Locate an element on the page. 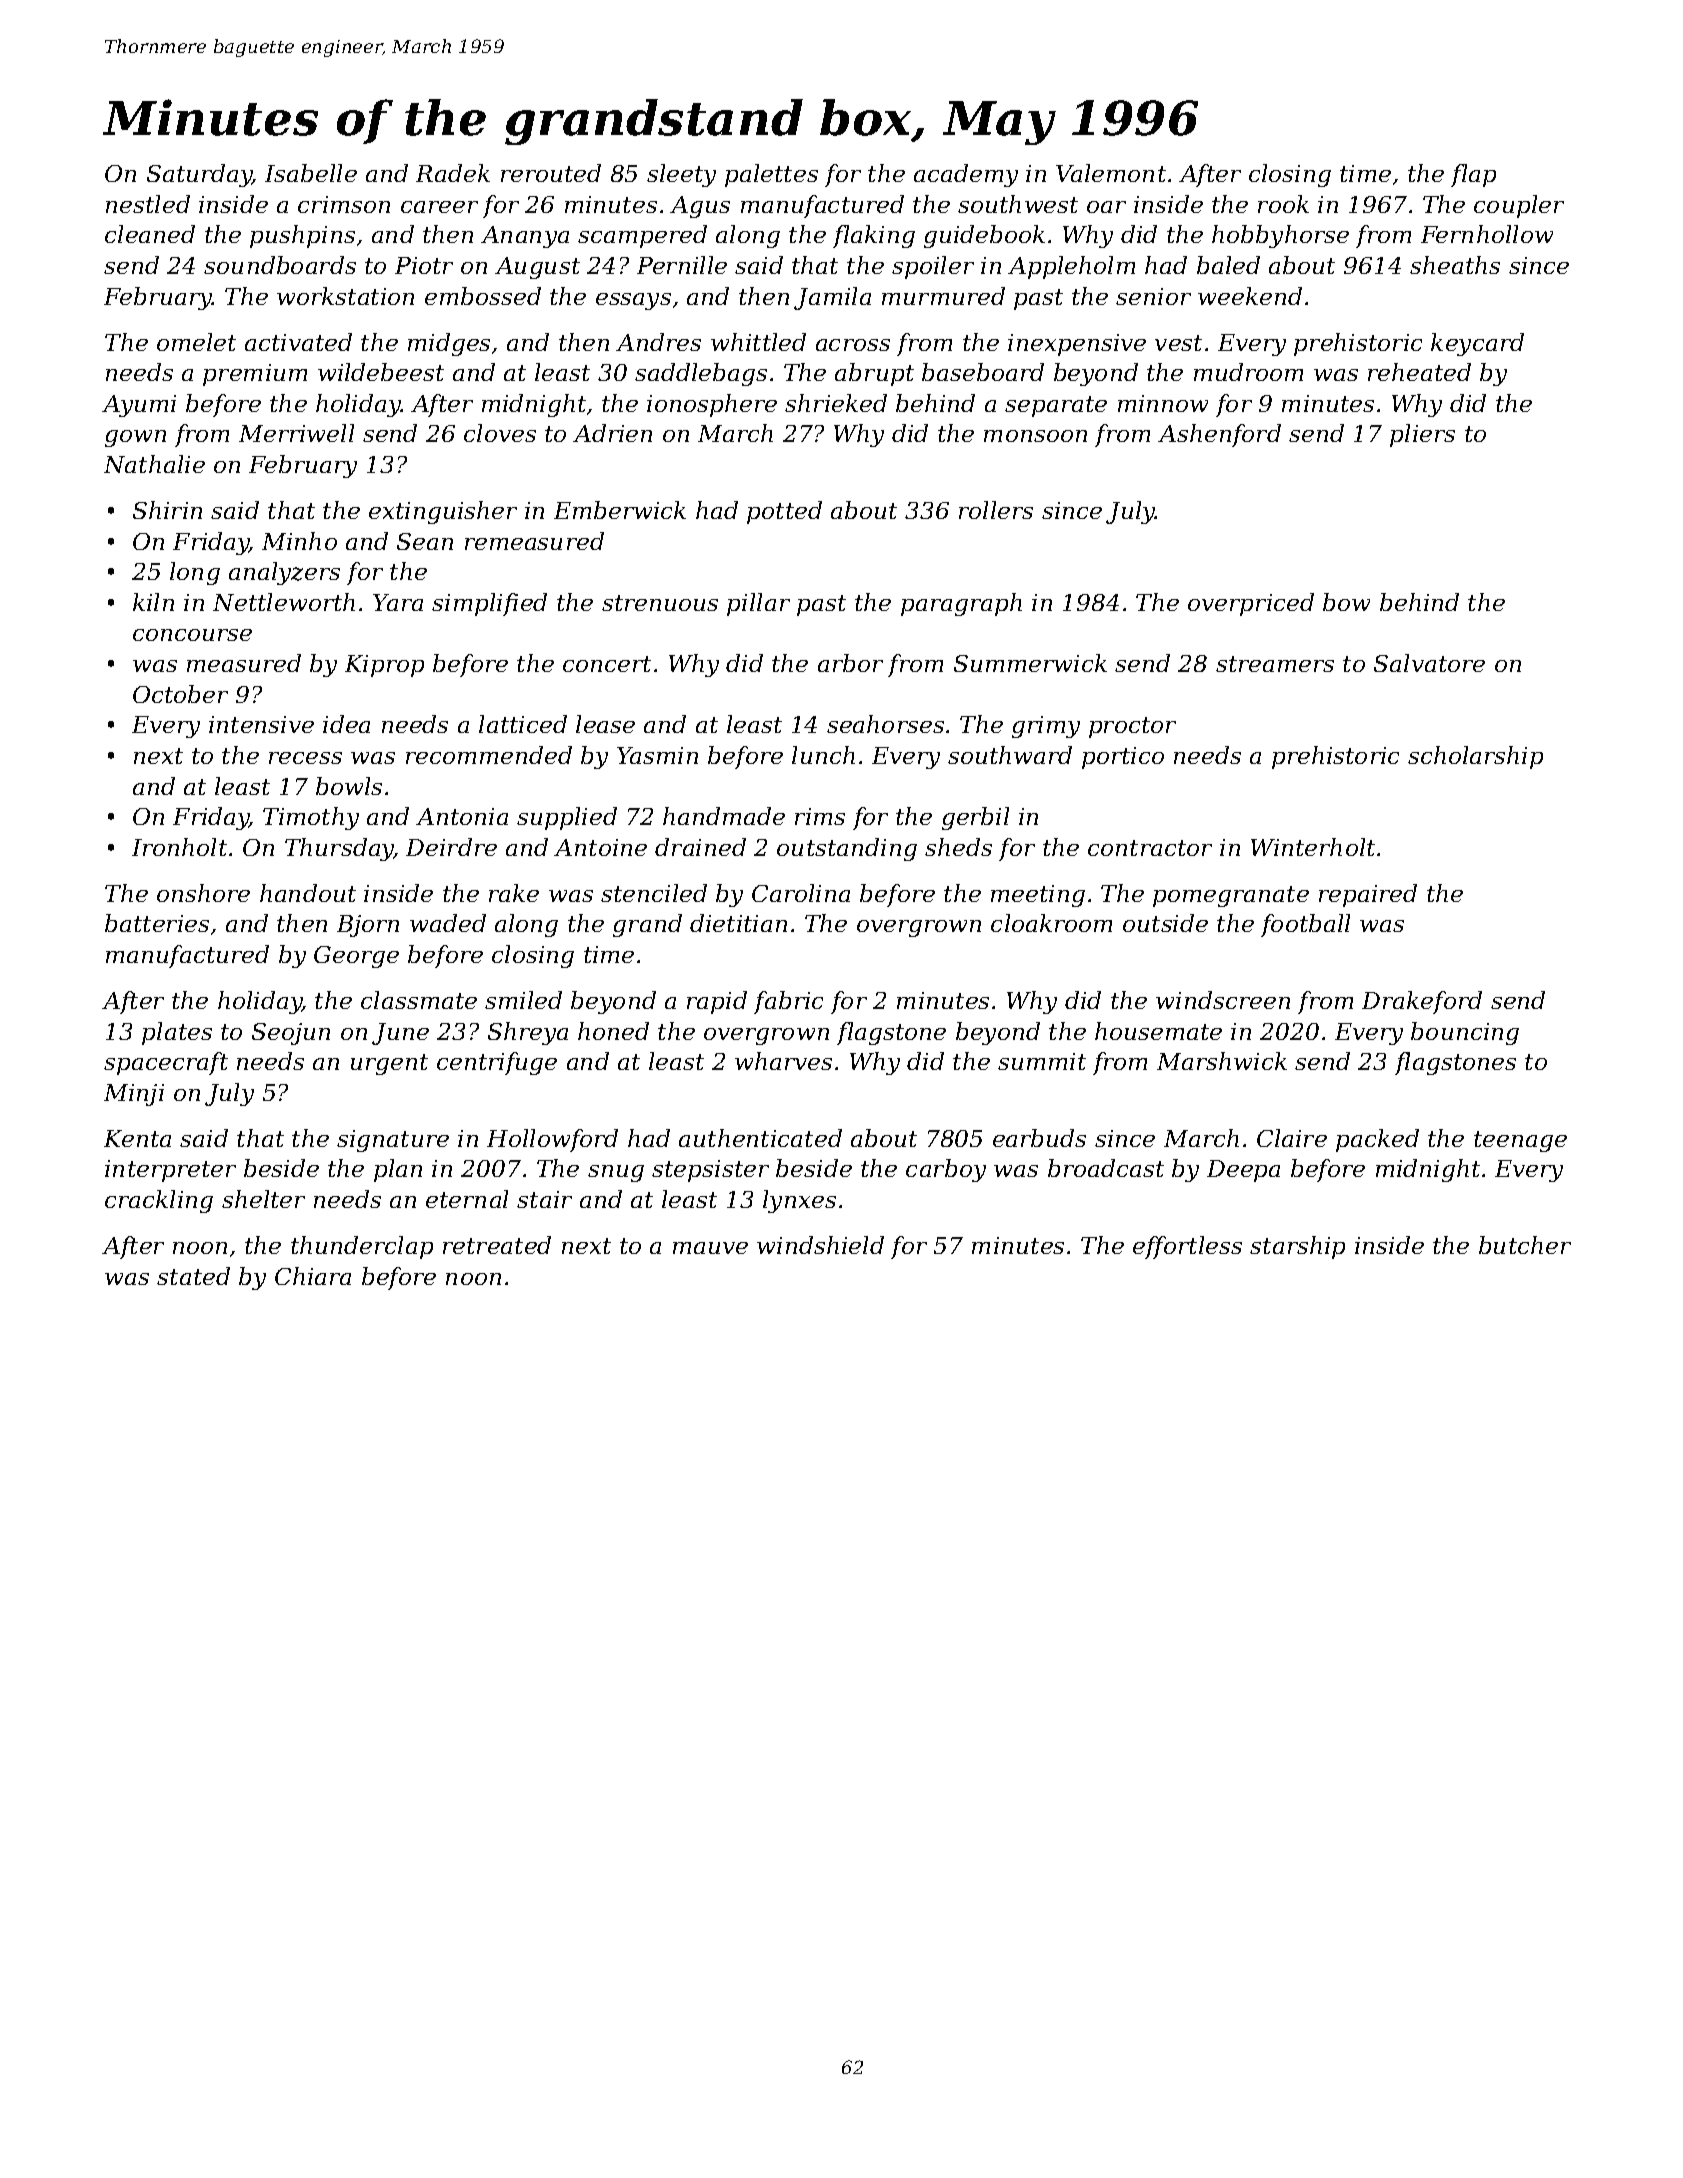  interpreter is located at coordinates (170, 1171).
